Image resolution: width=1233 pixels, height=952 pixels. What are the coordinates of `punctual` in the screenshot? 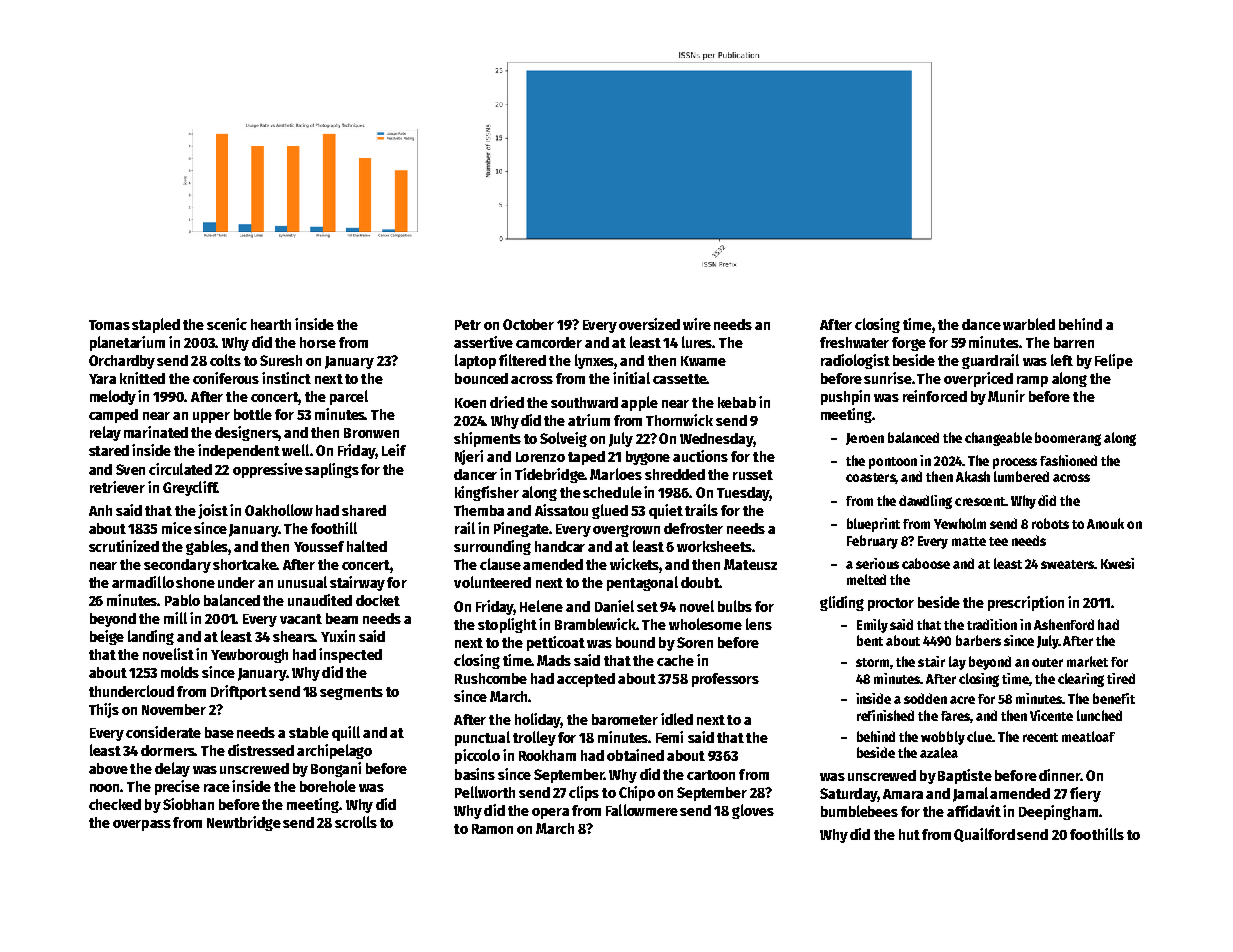 It's located at (482, 738).
